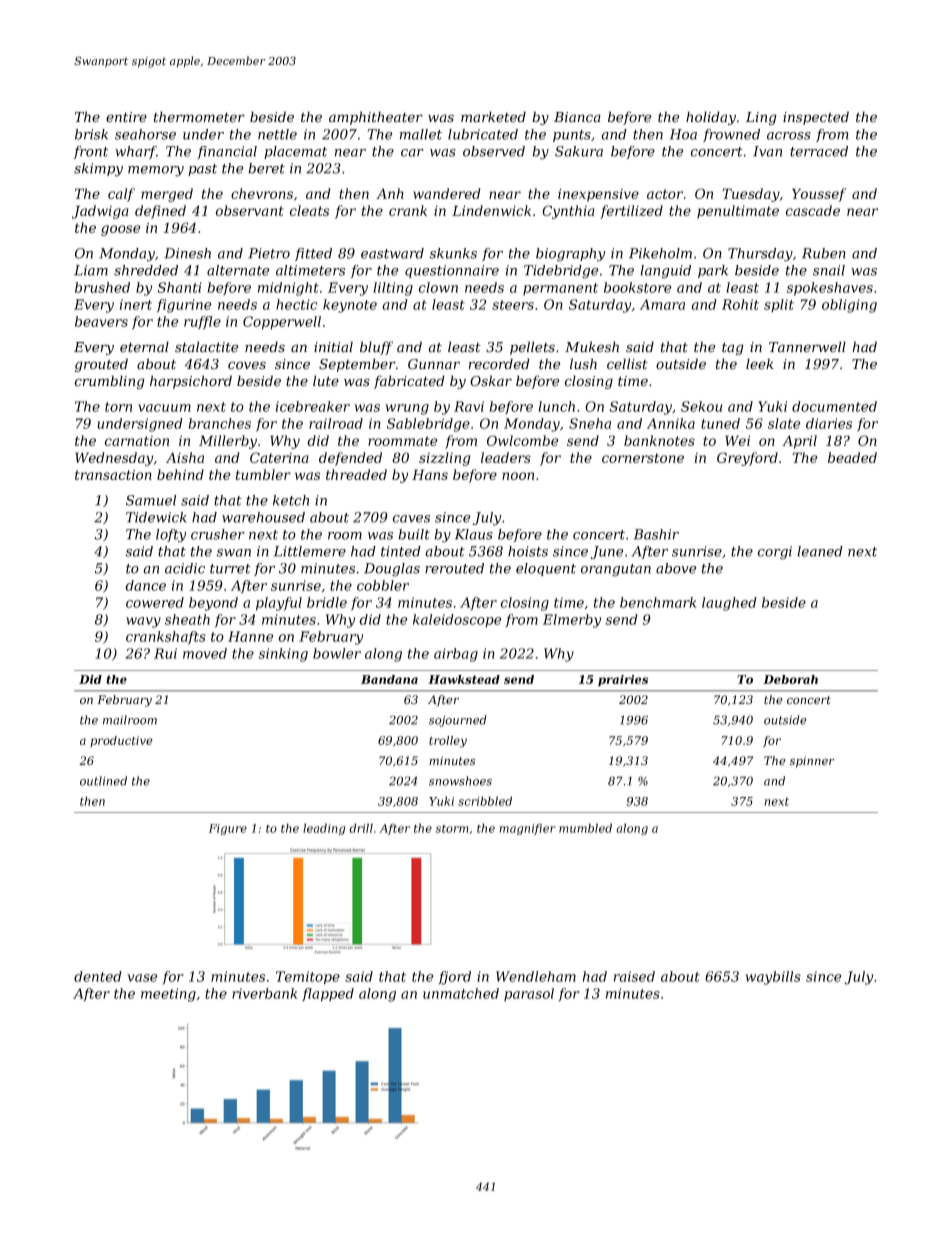  Describe the element at coordinates (585, 828) in the page. I see `mumbled` at that location.
